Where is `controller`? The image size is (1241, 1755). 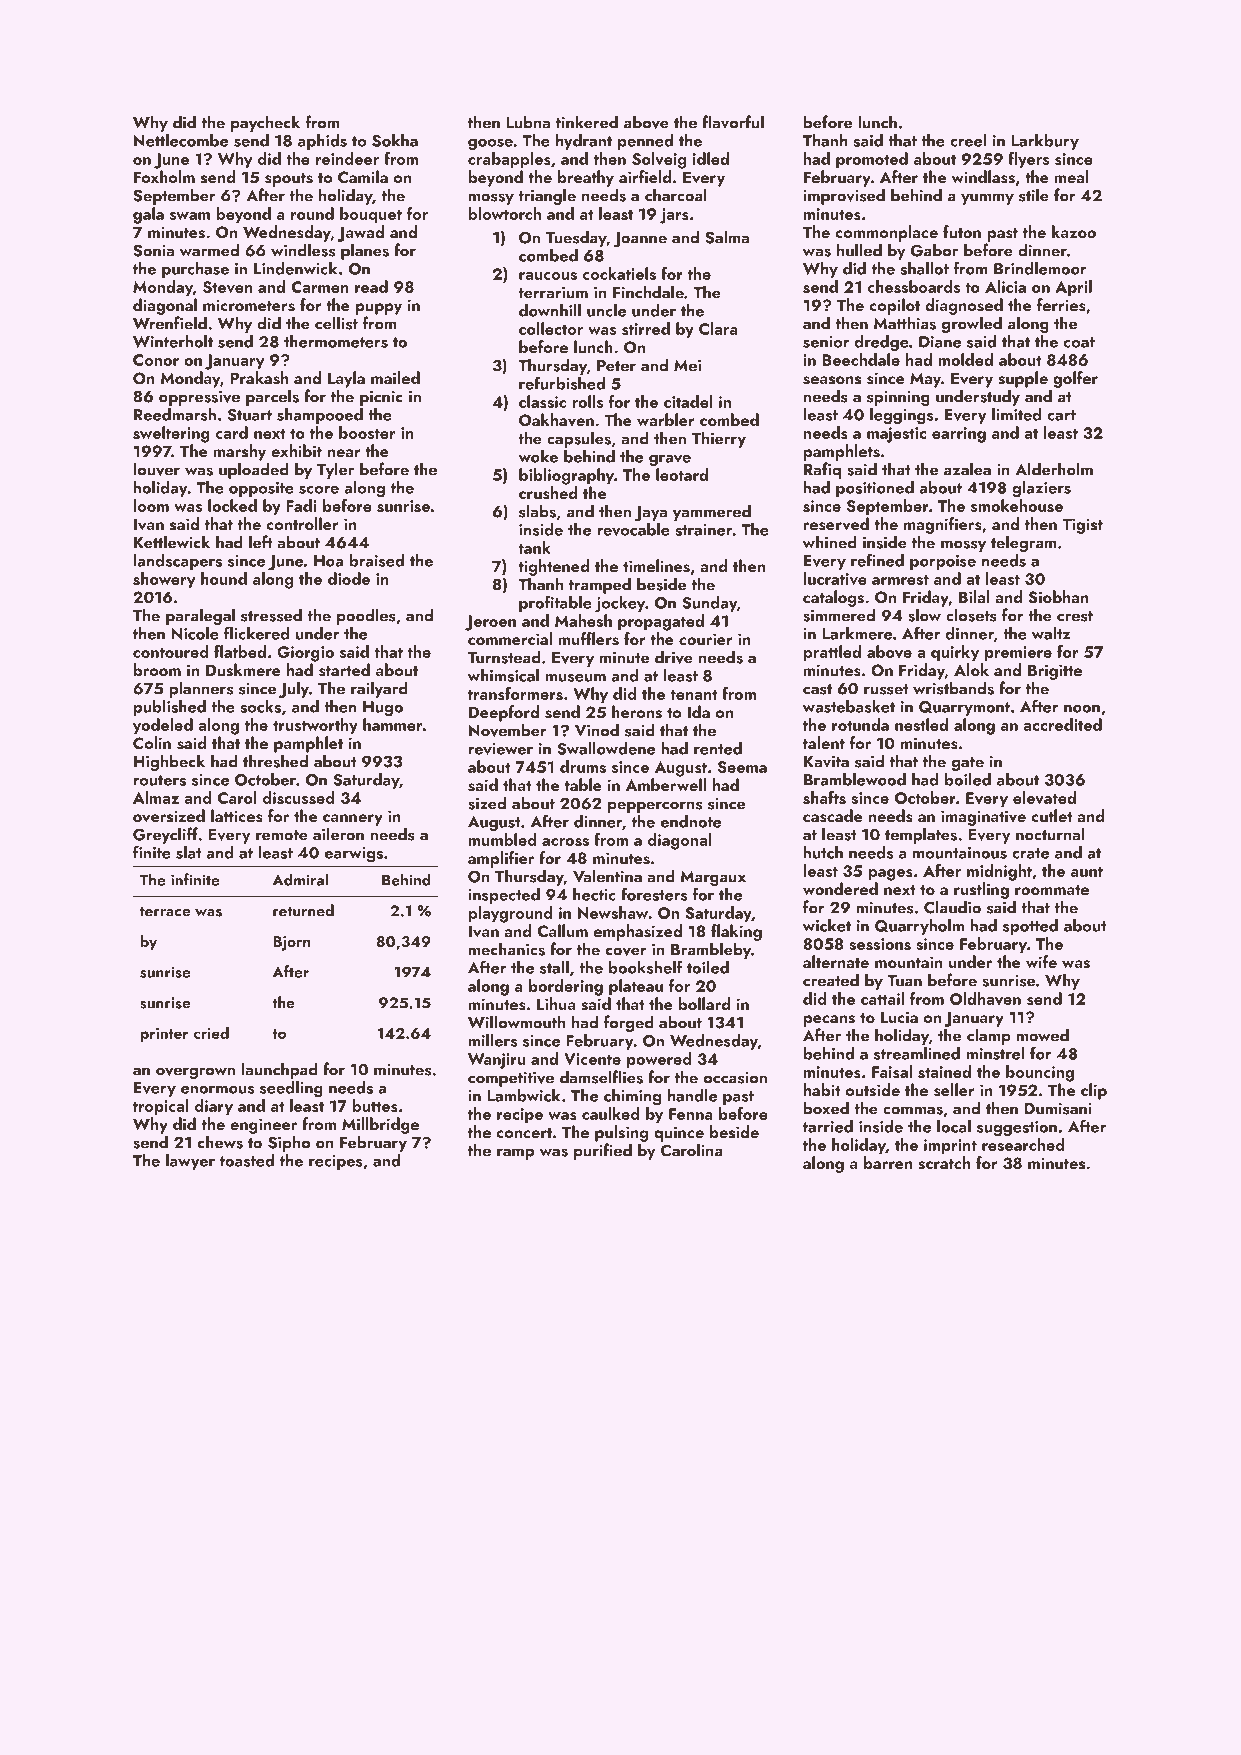 controller is located at coordinates (303, 523).
